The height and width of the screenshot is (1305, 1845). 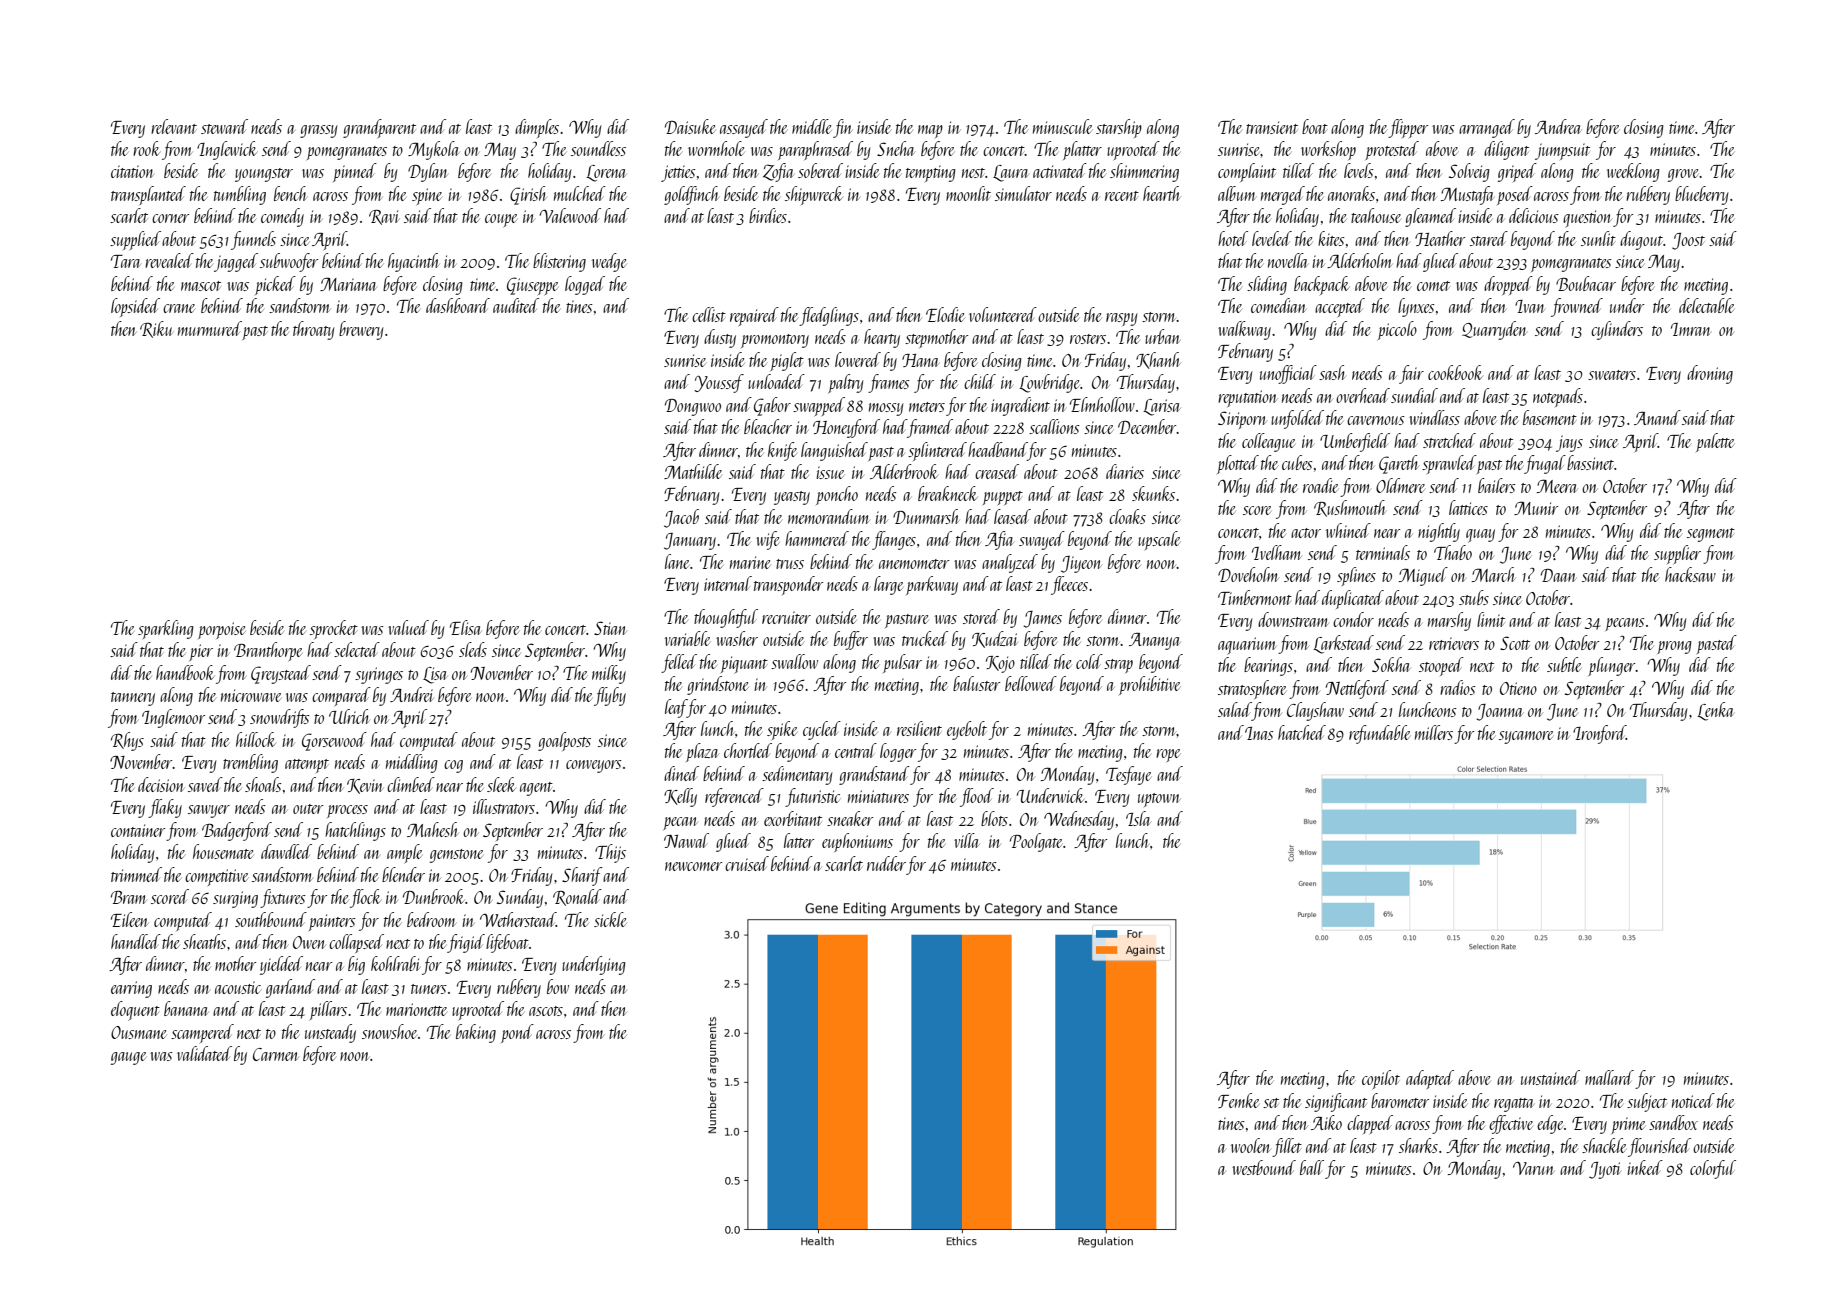 What do you see at coordinates (379, 128) in the screenshot?
I see `grandparent` at bounding box center [379, 128].
